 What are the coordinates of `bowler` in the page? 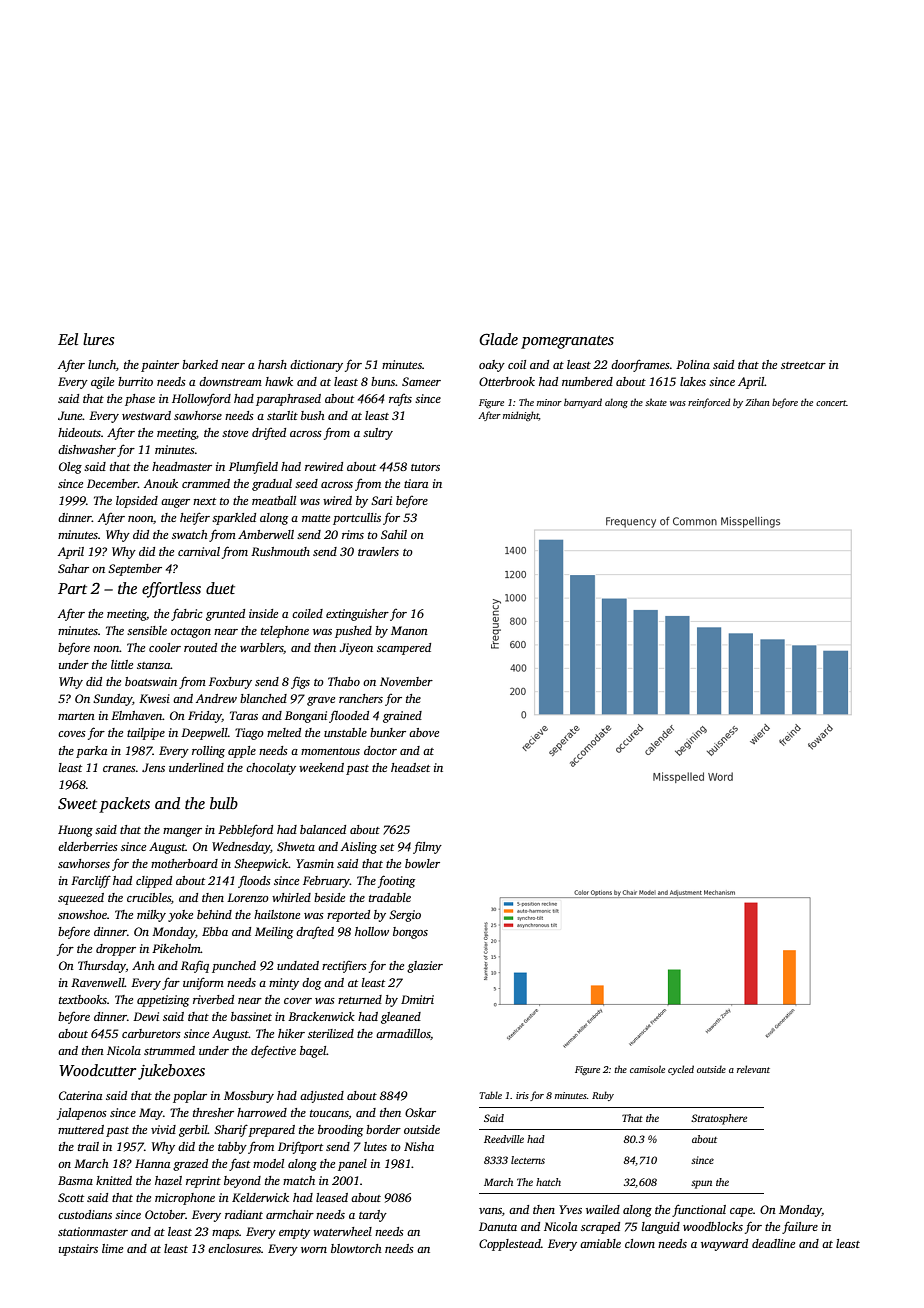 It's located at (422, 863).
